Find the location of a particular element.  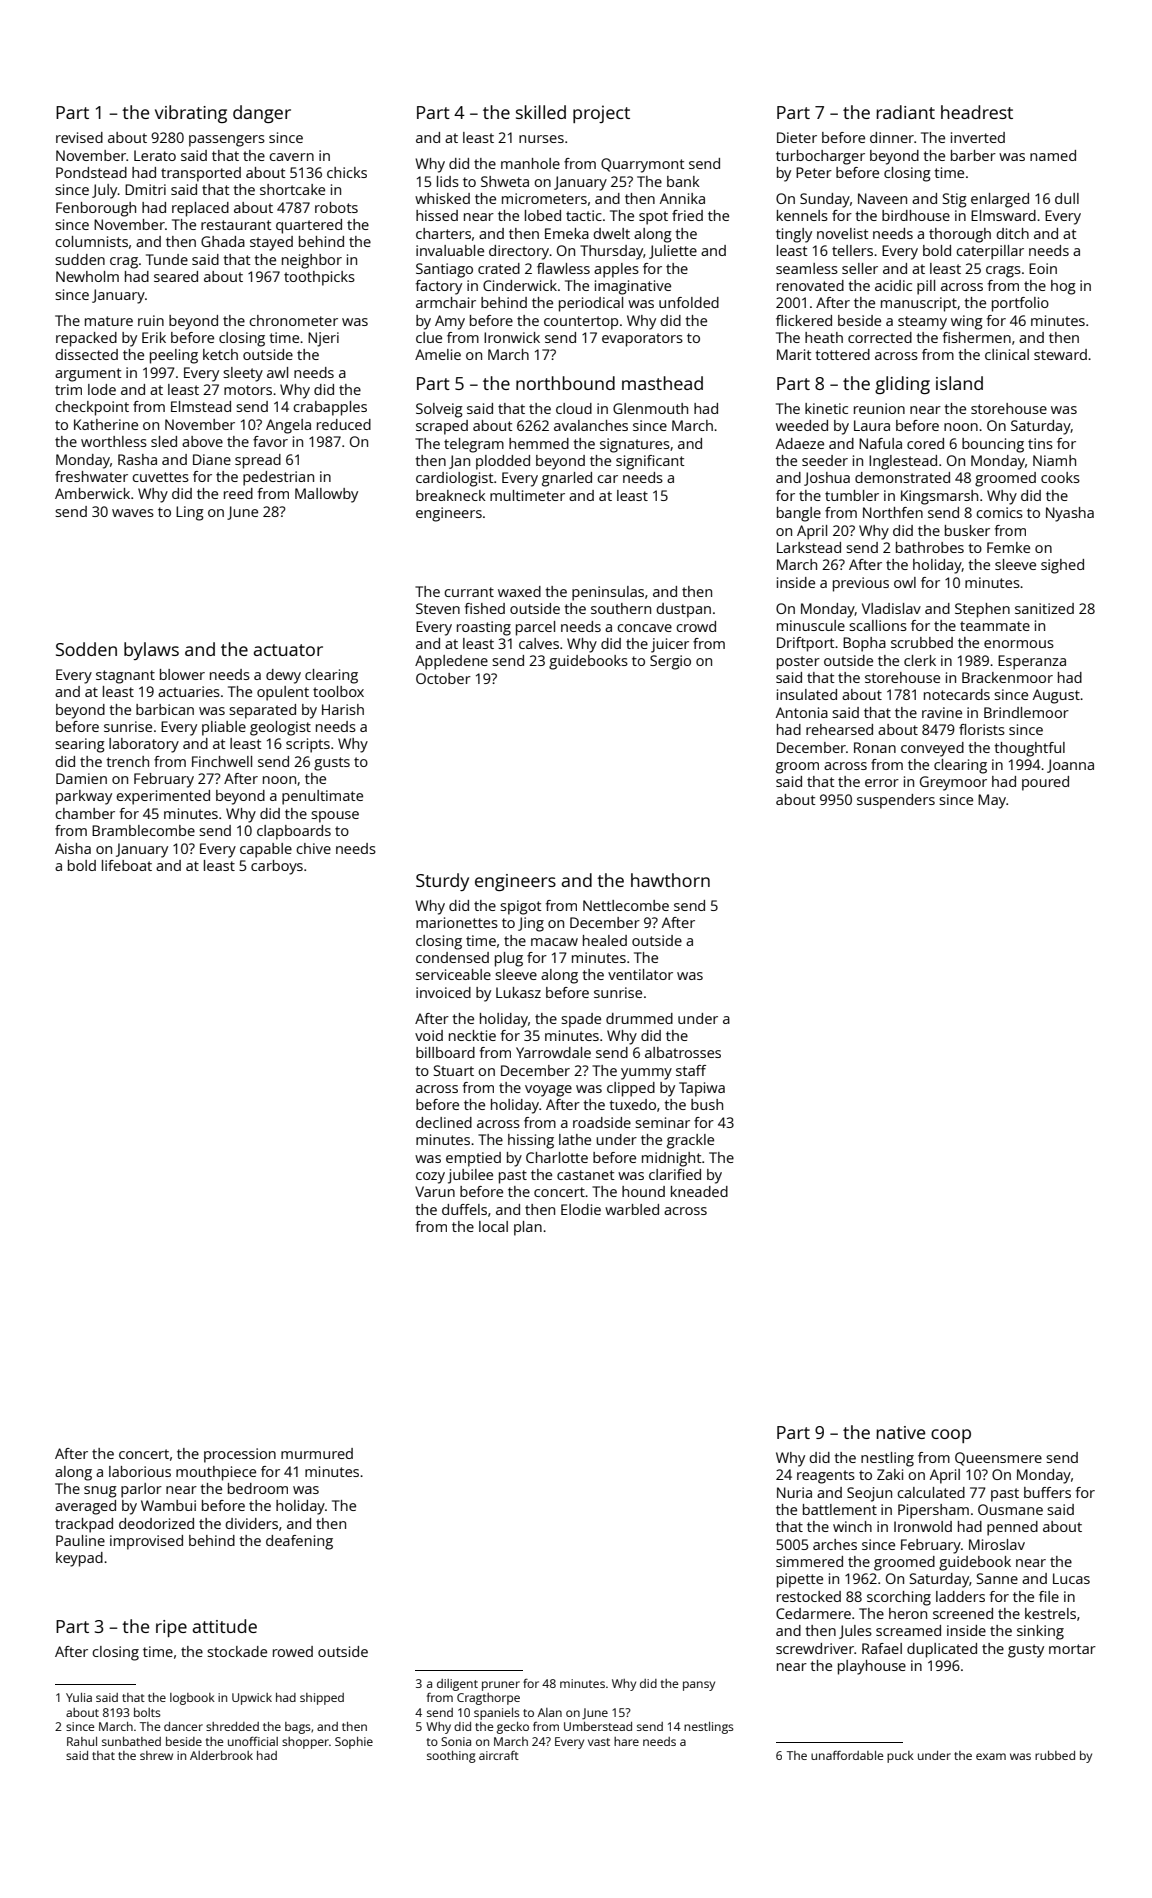

hawthorn is located at coordinates (670, 880).
